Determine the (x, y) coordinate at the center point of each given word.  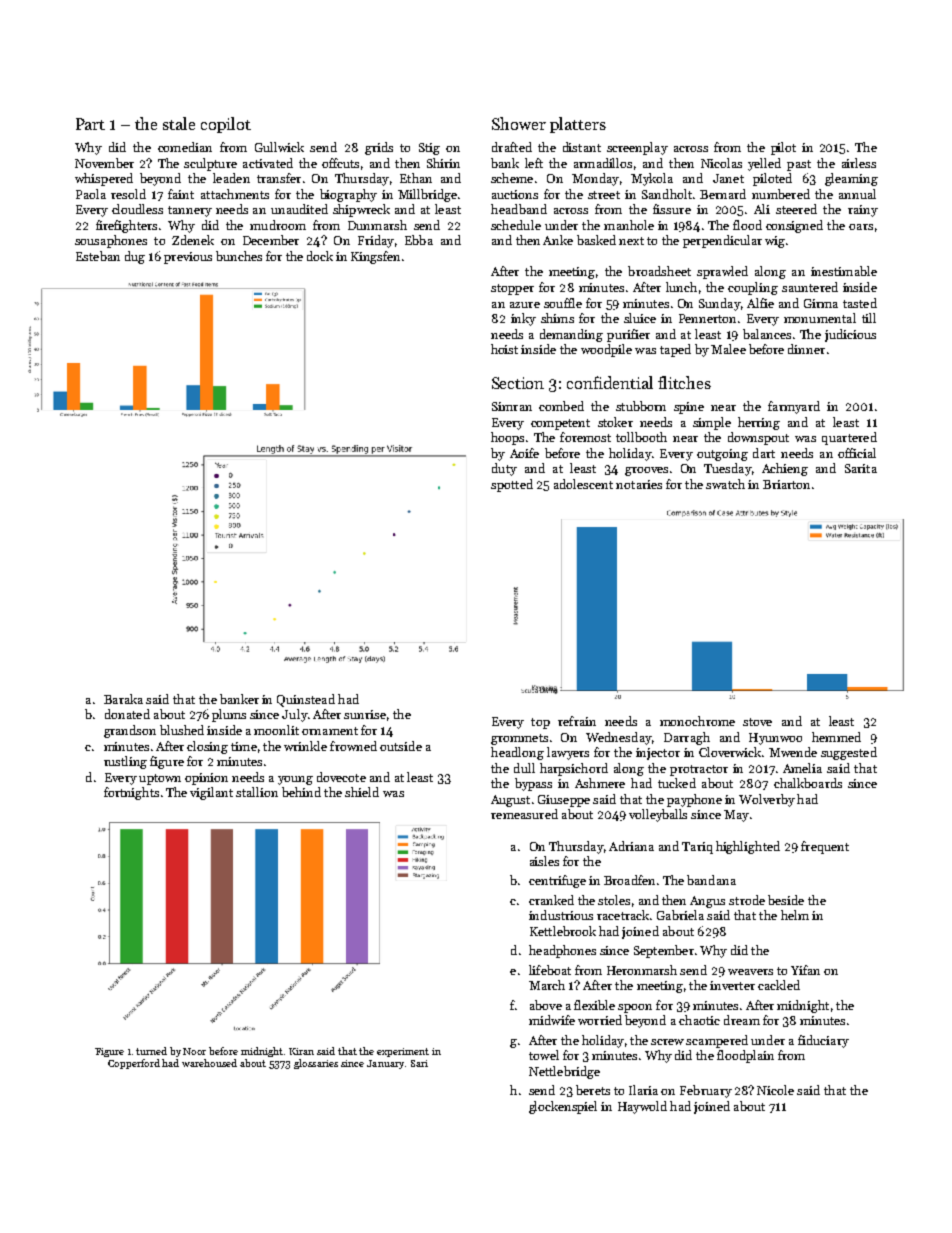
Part (90, 124)
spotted (512, 485)
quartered (849, 438)
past (799, 165)
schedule (516, 225)
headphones (562, 951)
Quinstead (306, 700)
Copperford (134, 1064)
